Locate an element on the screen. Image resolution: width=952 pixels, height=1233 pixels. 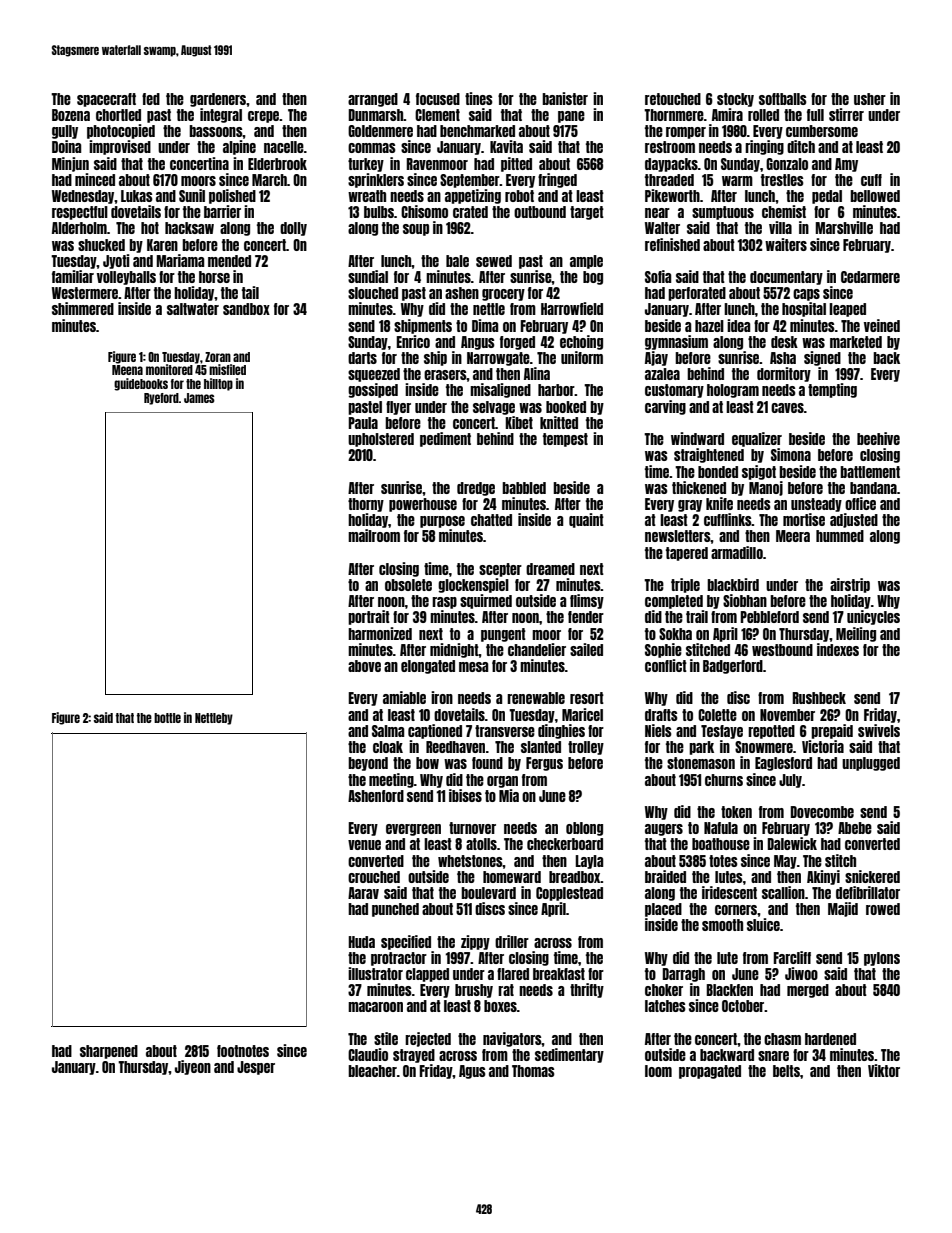
Enrico is located at coordinates (413, 341).
